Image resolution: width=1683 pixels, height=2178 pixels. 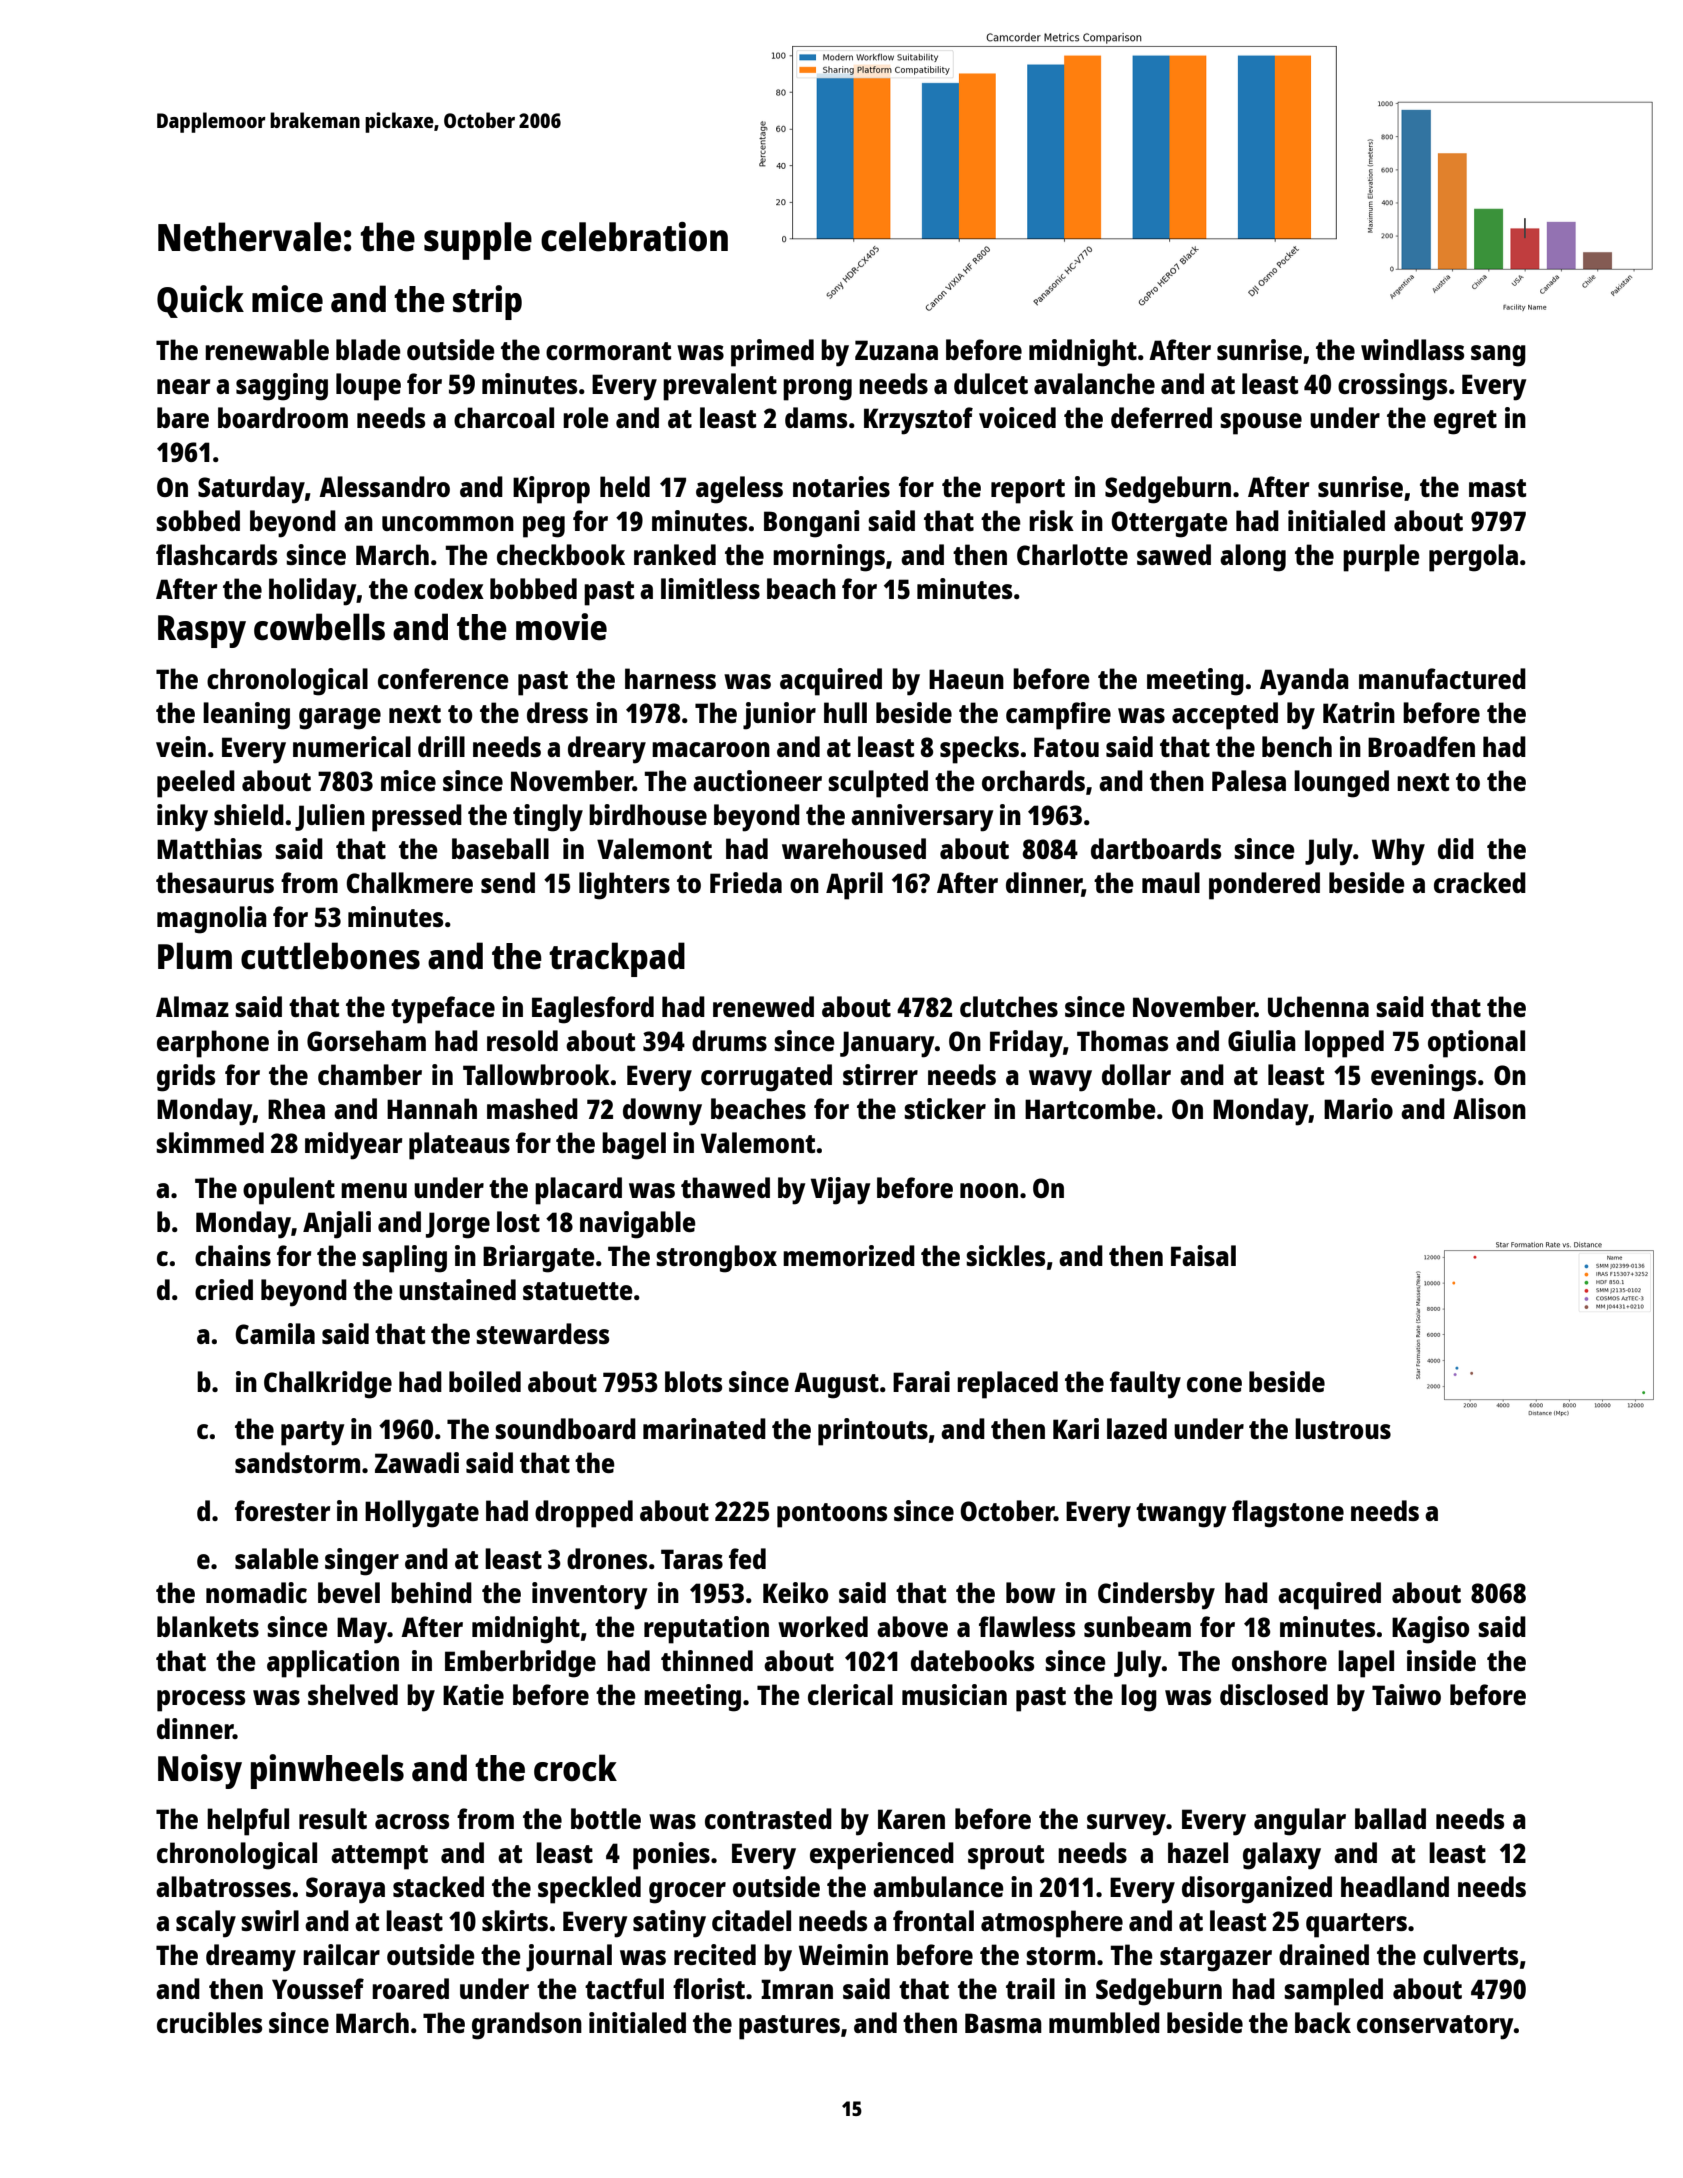 What do you see at coordinates (345, 1890) in the screenshot?
I see `Soraya` at bounding box center [345, 1890].
